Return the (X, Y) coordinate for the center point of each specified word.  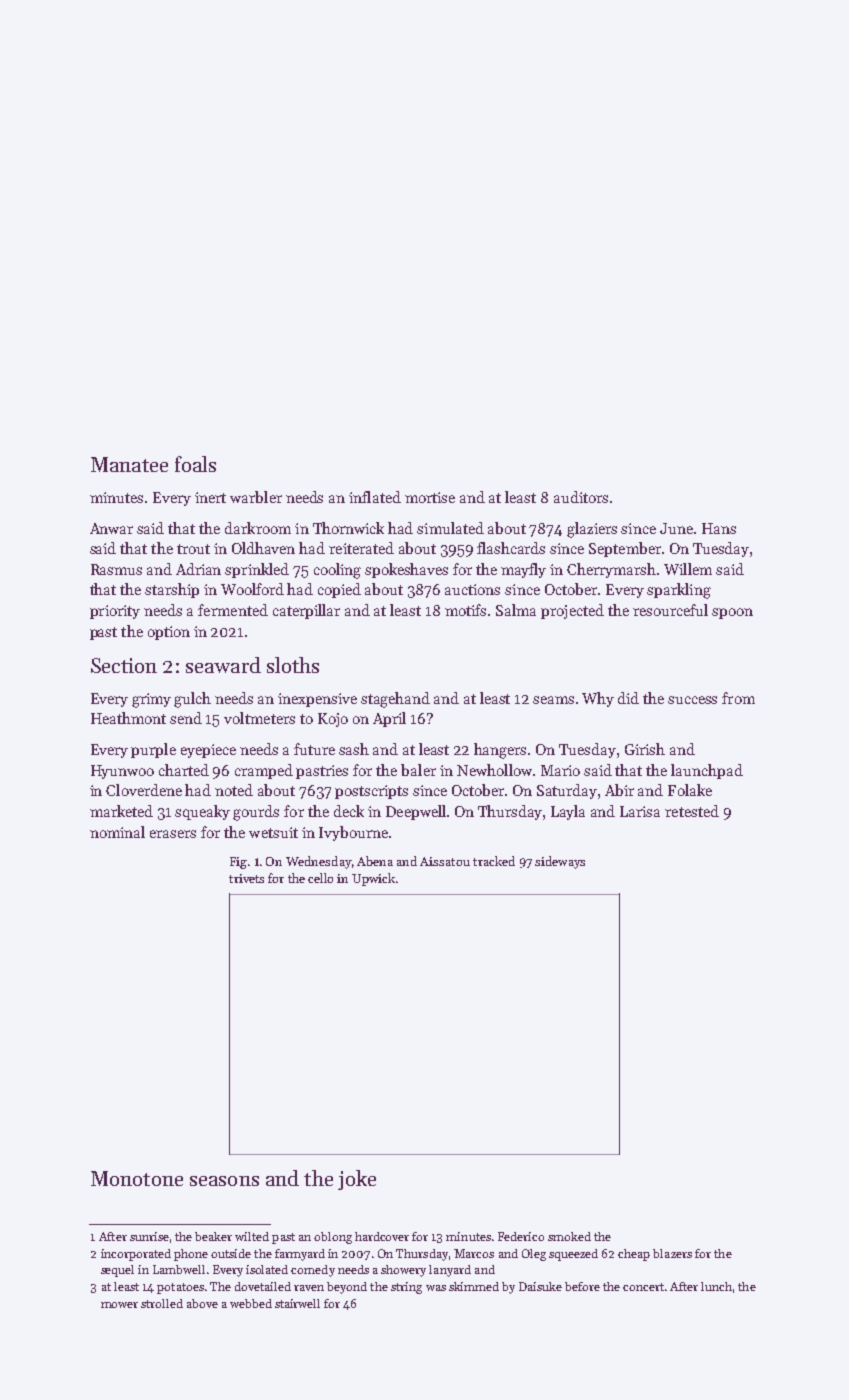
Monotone (137, 1178)
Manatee (129, 464)
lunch (716, 1286)
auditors (581, 497)
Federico (521, 1236)
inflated (375, 497)
